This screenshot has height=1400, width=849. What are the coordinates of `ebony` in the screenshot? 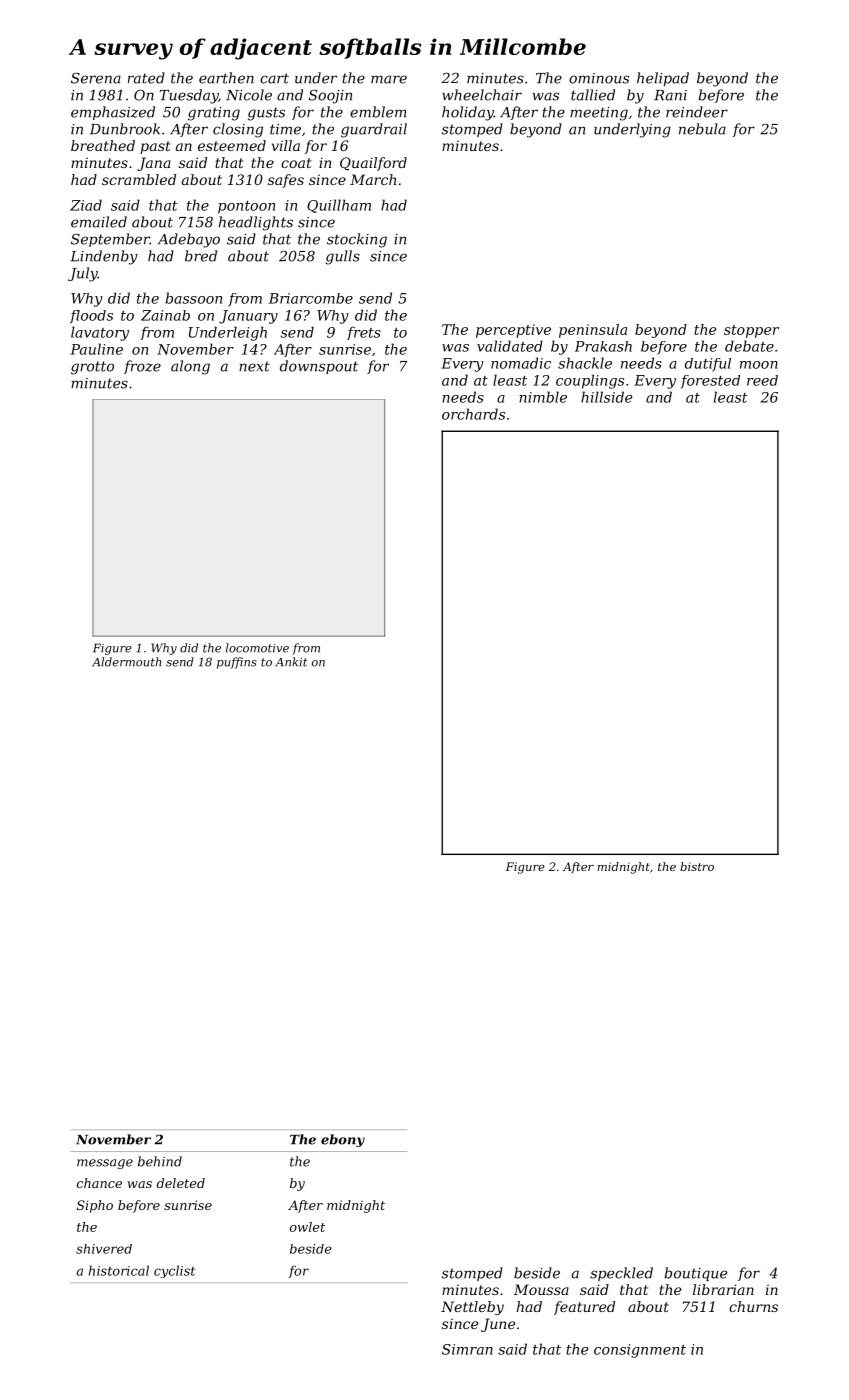 It's located at (343, 1140).
